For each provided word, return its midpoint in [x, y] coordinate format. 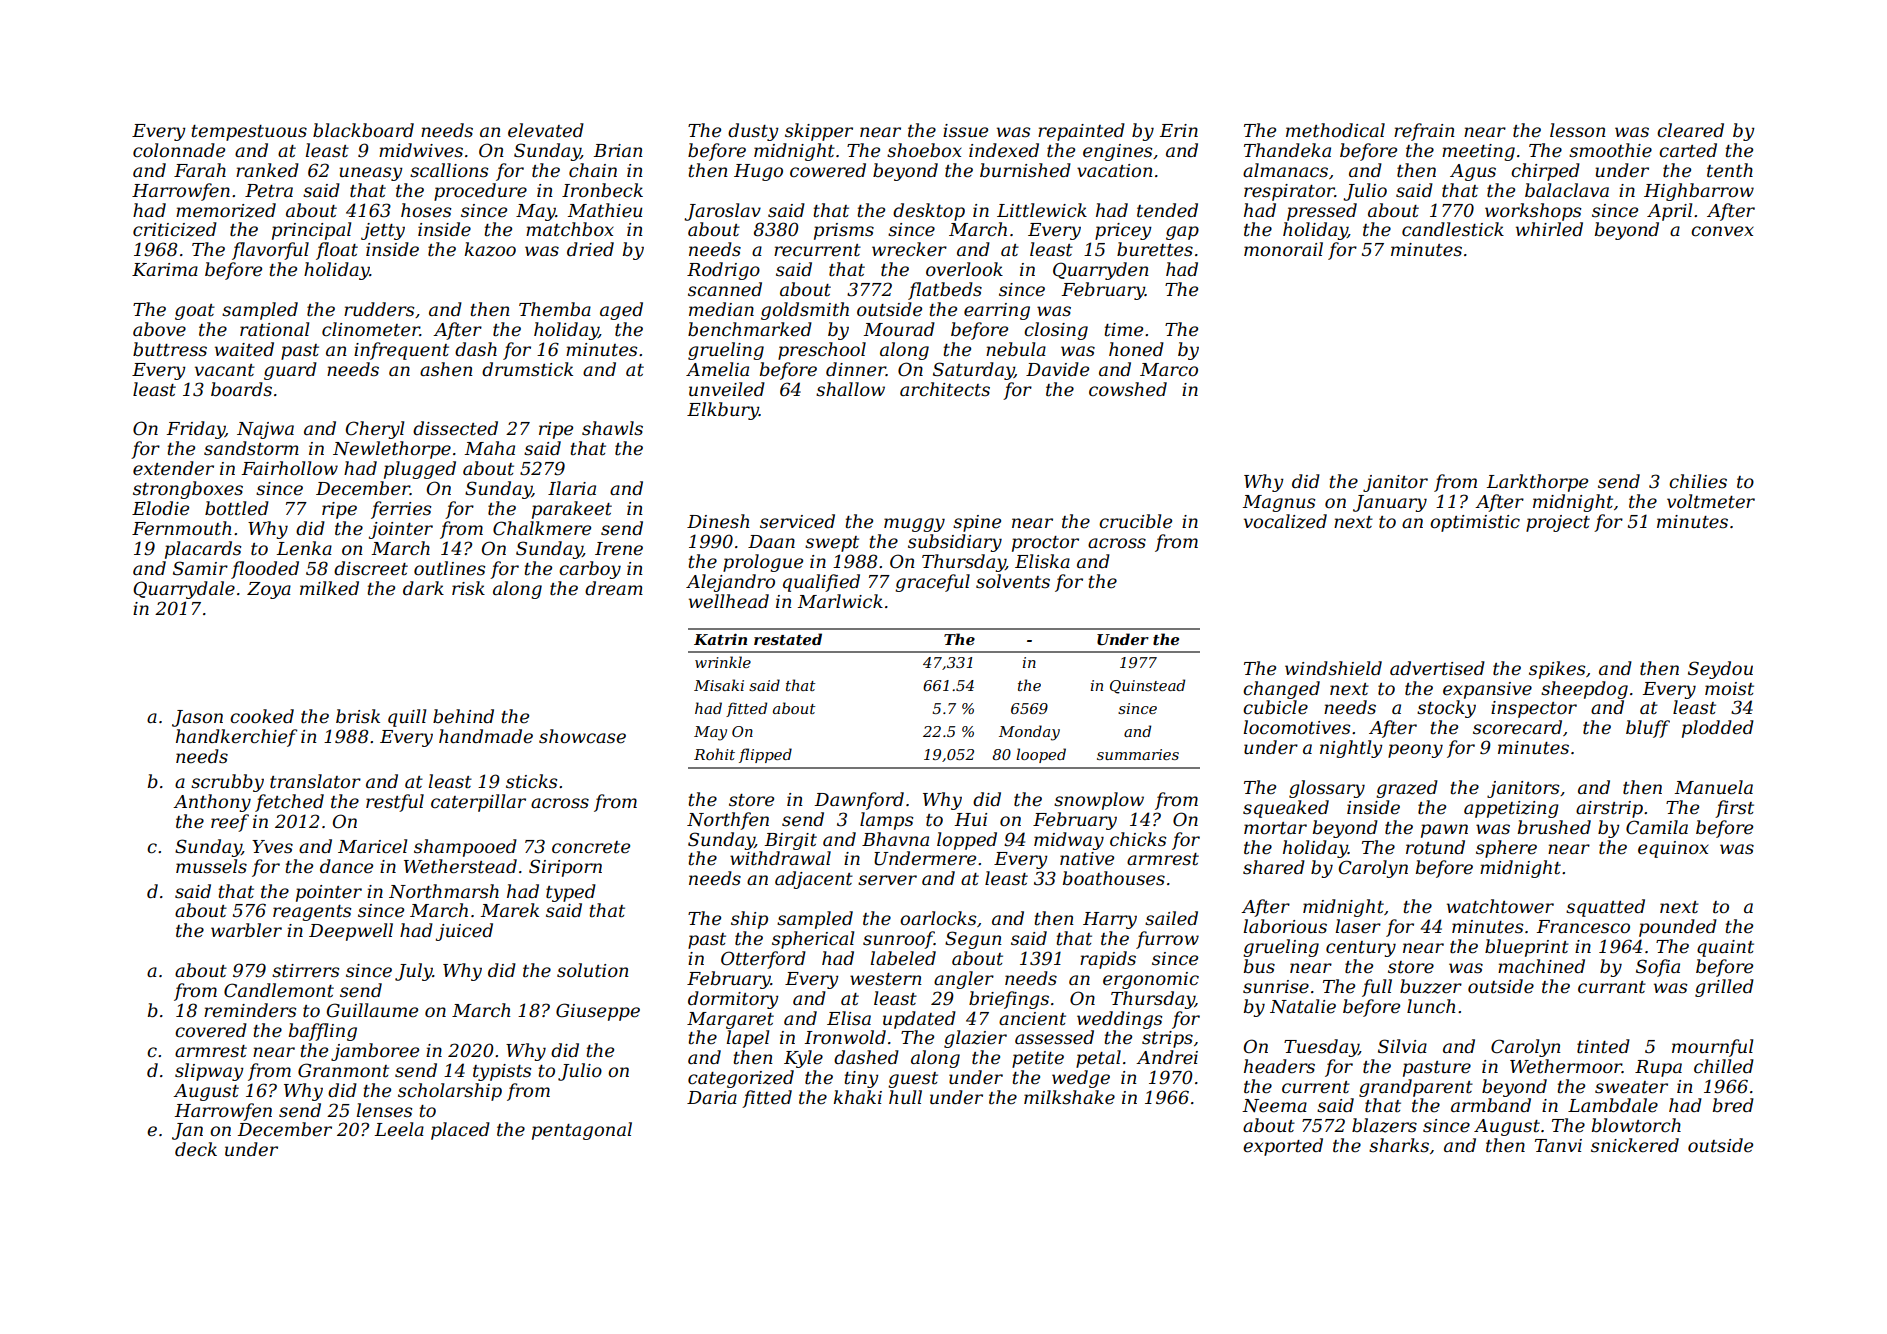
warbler [246, 930]
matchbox [569, 229]
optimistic [1475, 523]
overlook [964, 269]
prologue [763, 563]
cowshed [1128, 389]
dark [423, 588]
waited [244, 349]
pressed [1322, 212]
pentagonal [582, 1131]
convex [1722, 231]
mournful [1712, 1048]
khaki [858, 1097]
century [1361, 949]
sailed [1171, 918]
